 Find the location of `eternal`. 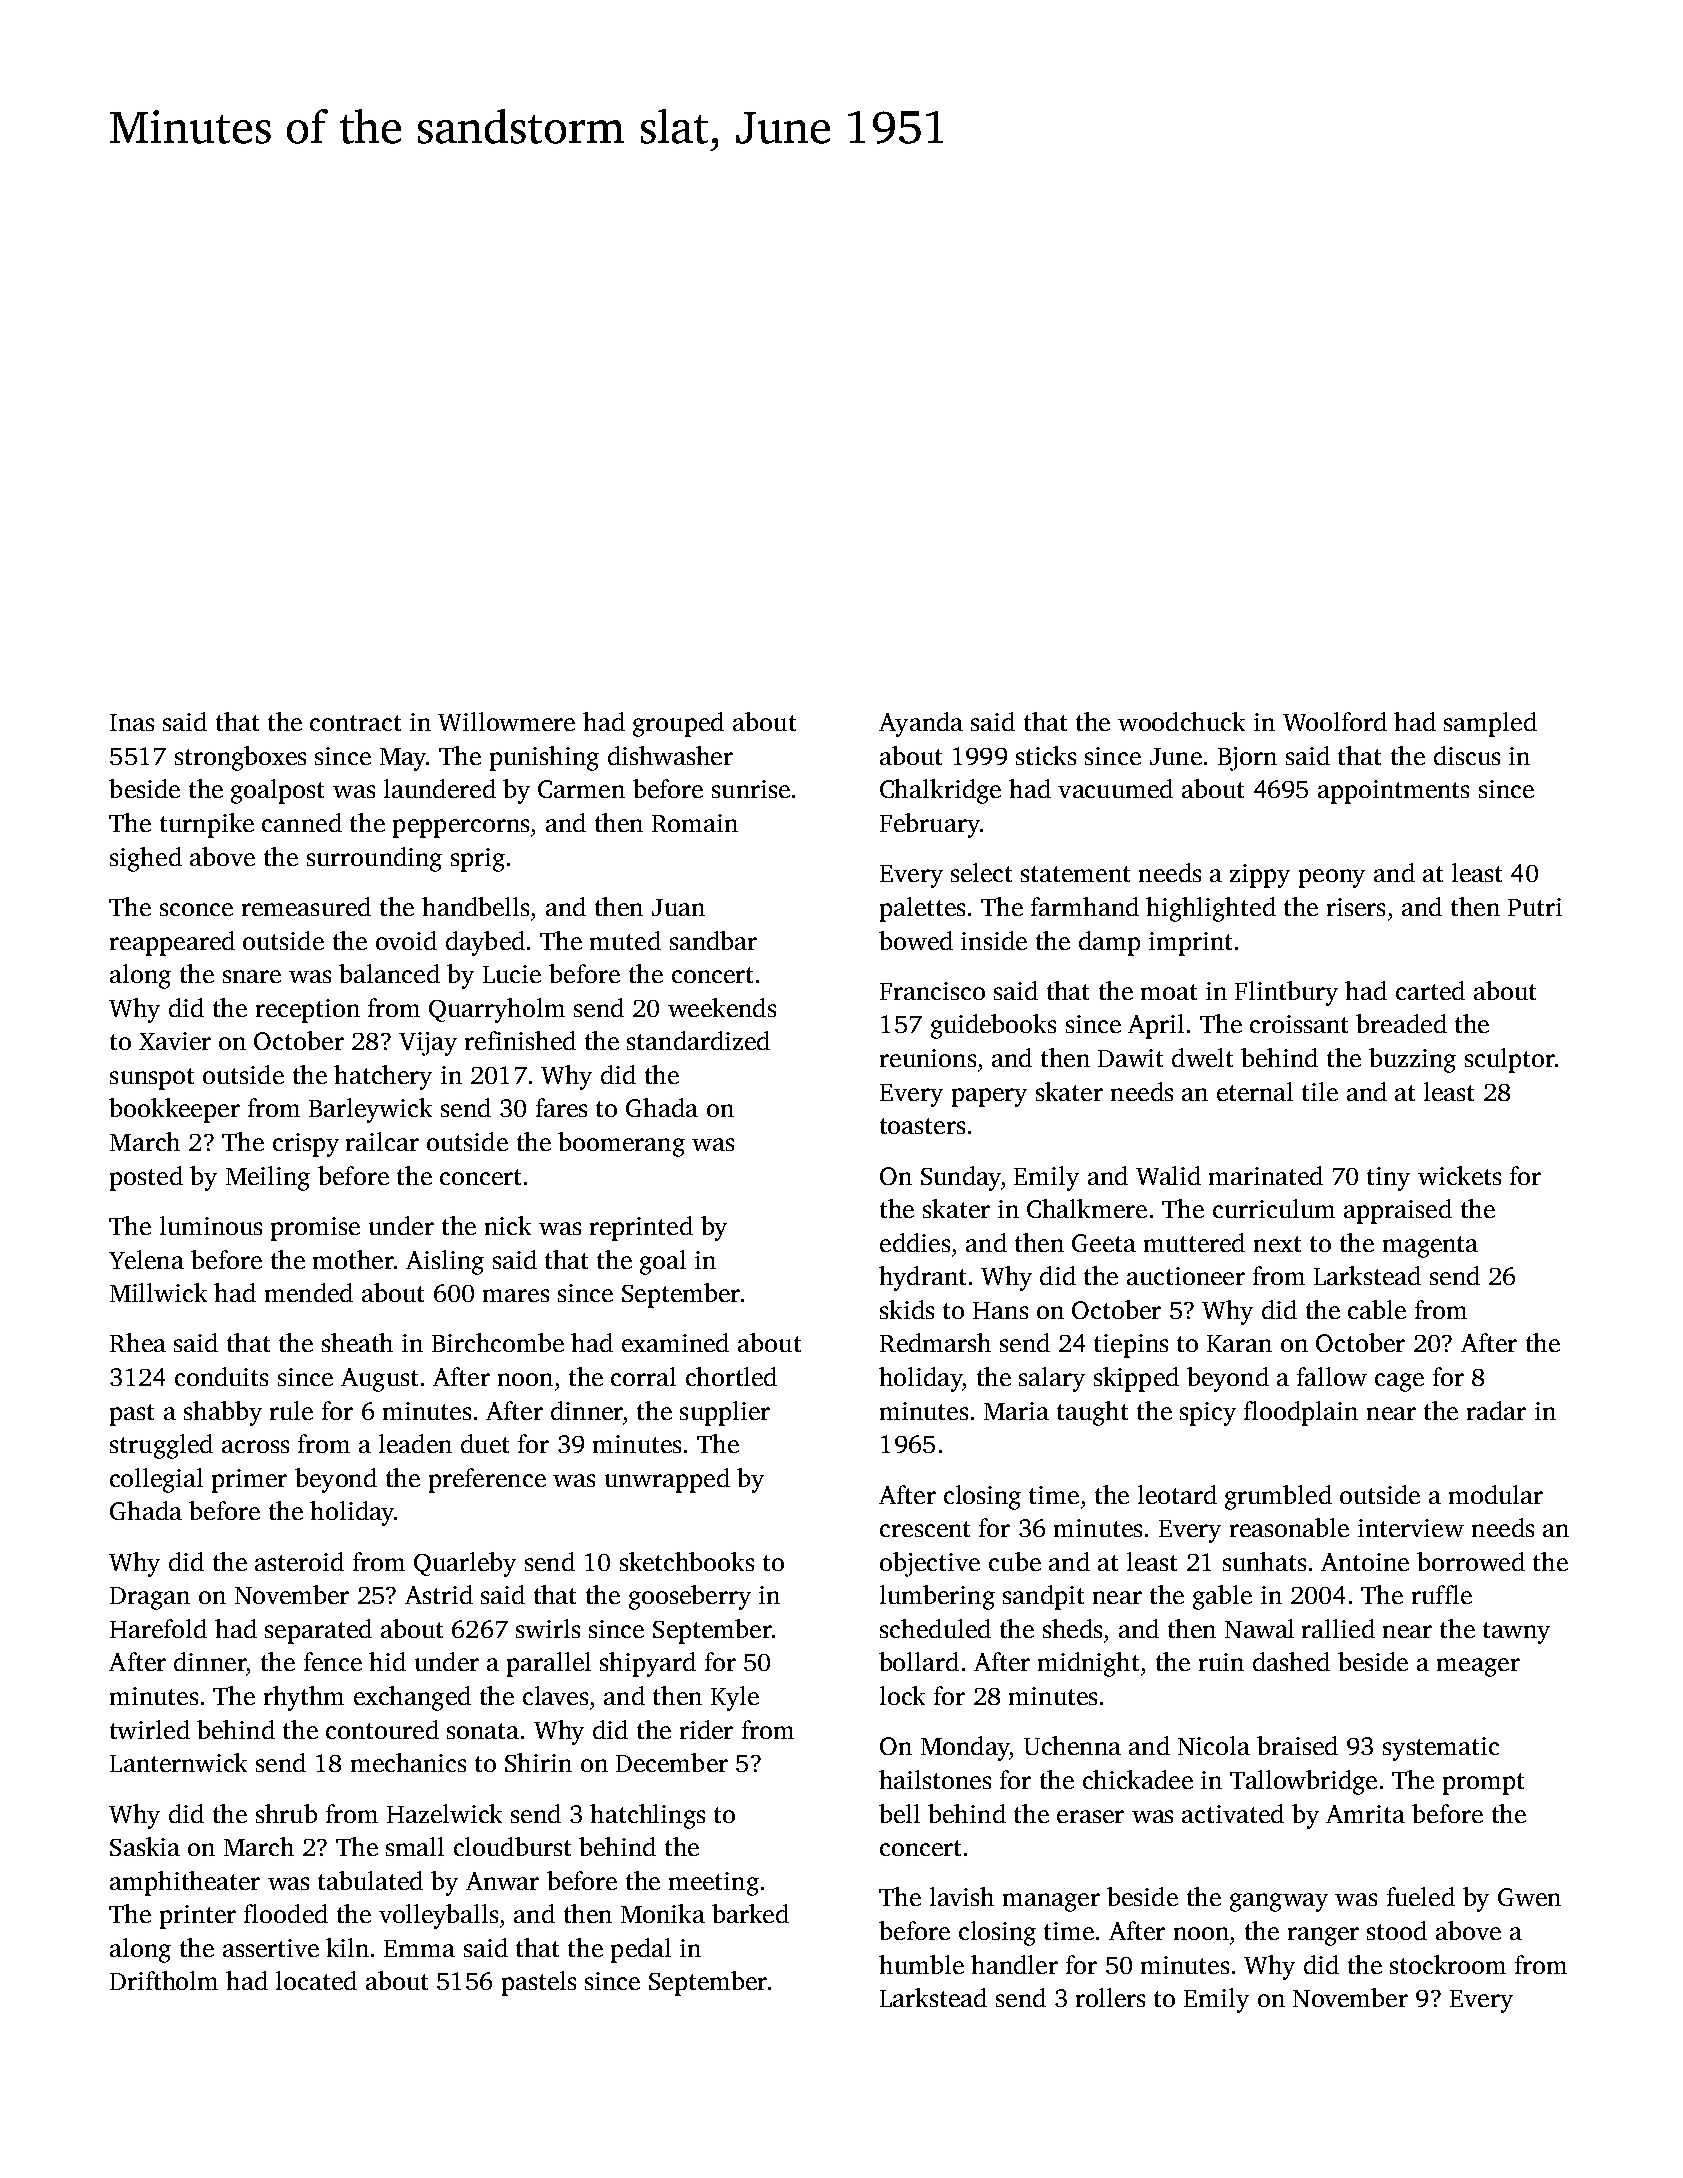

eternal is located at coordinates (1255, 1091).
